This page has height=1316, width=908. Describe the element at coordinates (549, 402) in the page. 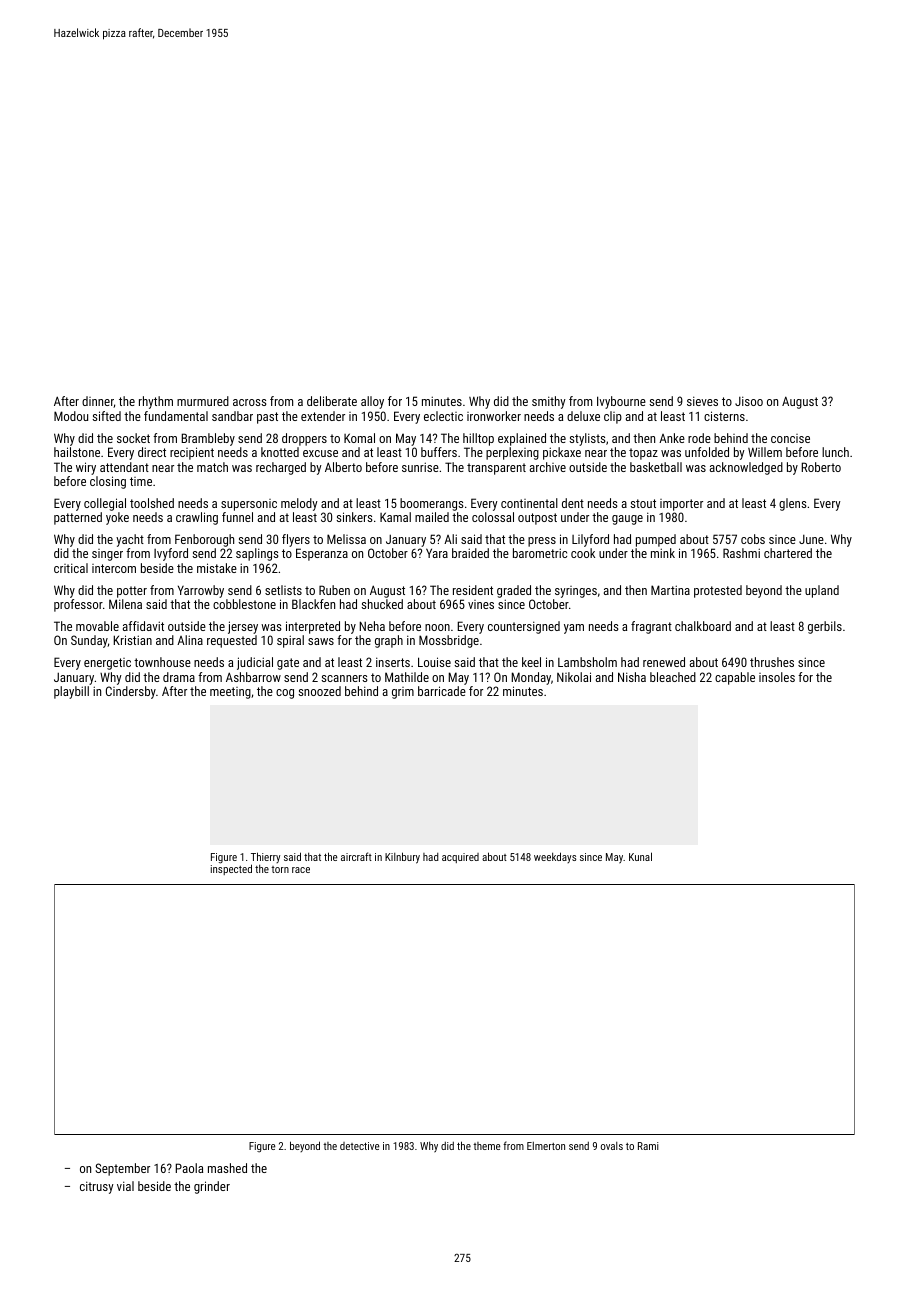

I see `smithy` at that location.
